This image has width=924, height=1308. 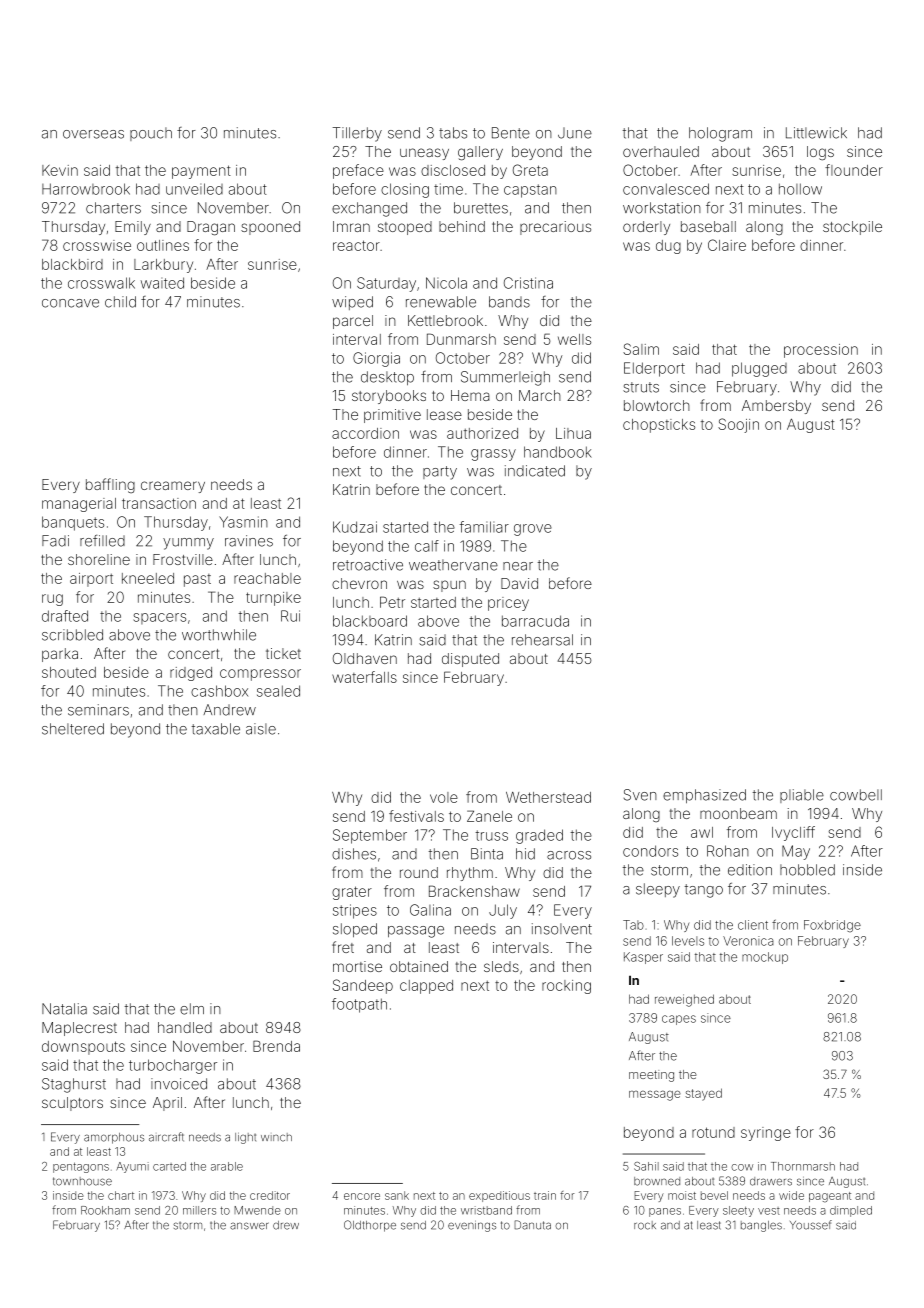 What do you see at coordinates (267, 578) in the image?
I see `reachable` at bounding box center [267, 578].
